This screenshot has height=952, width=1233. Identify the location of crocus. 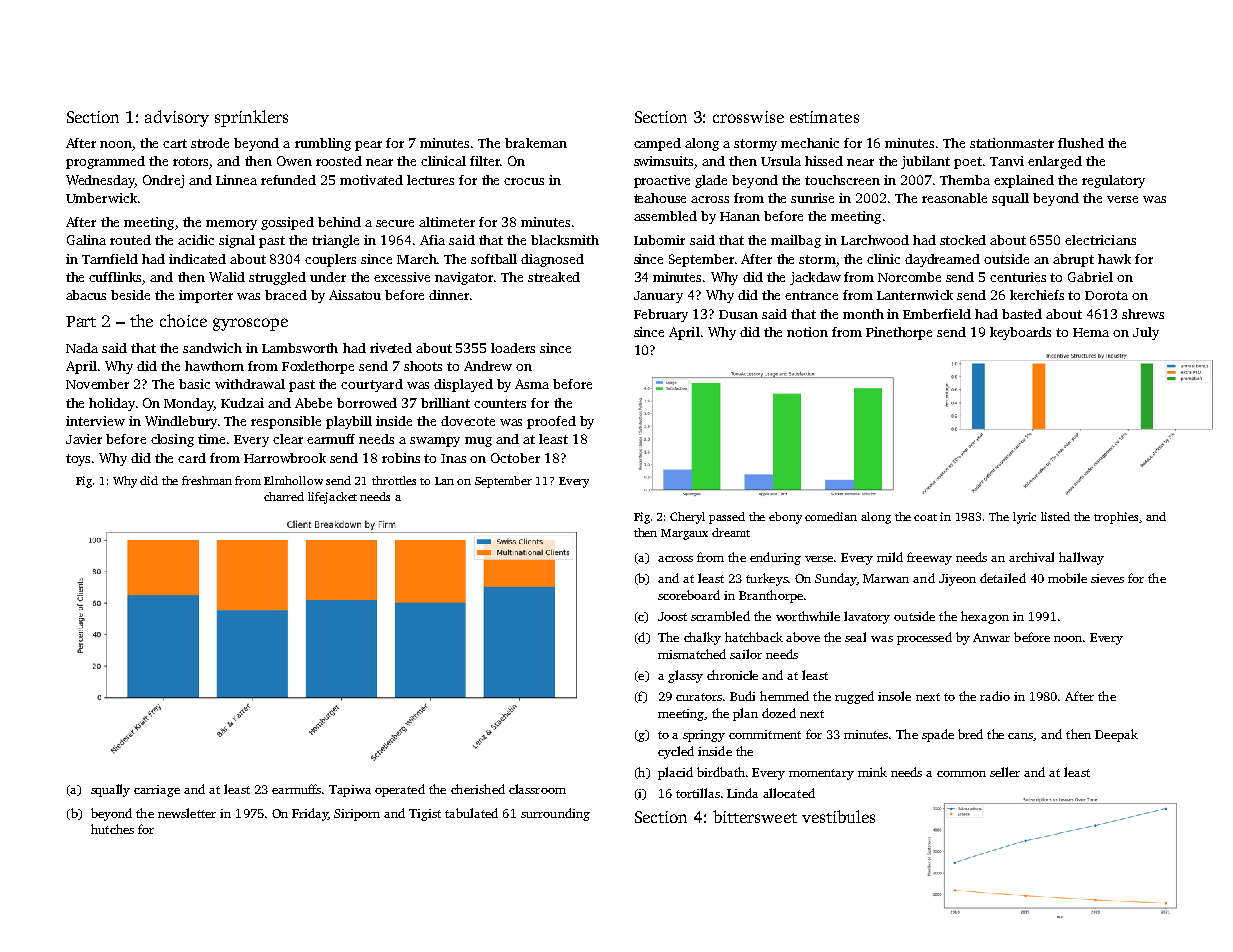
(524, 181).
